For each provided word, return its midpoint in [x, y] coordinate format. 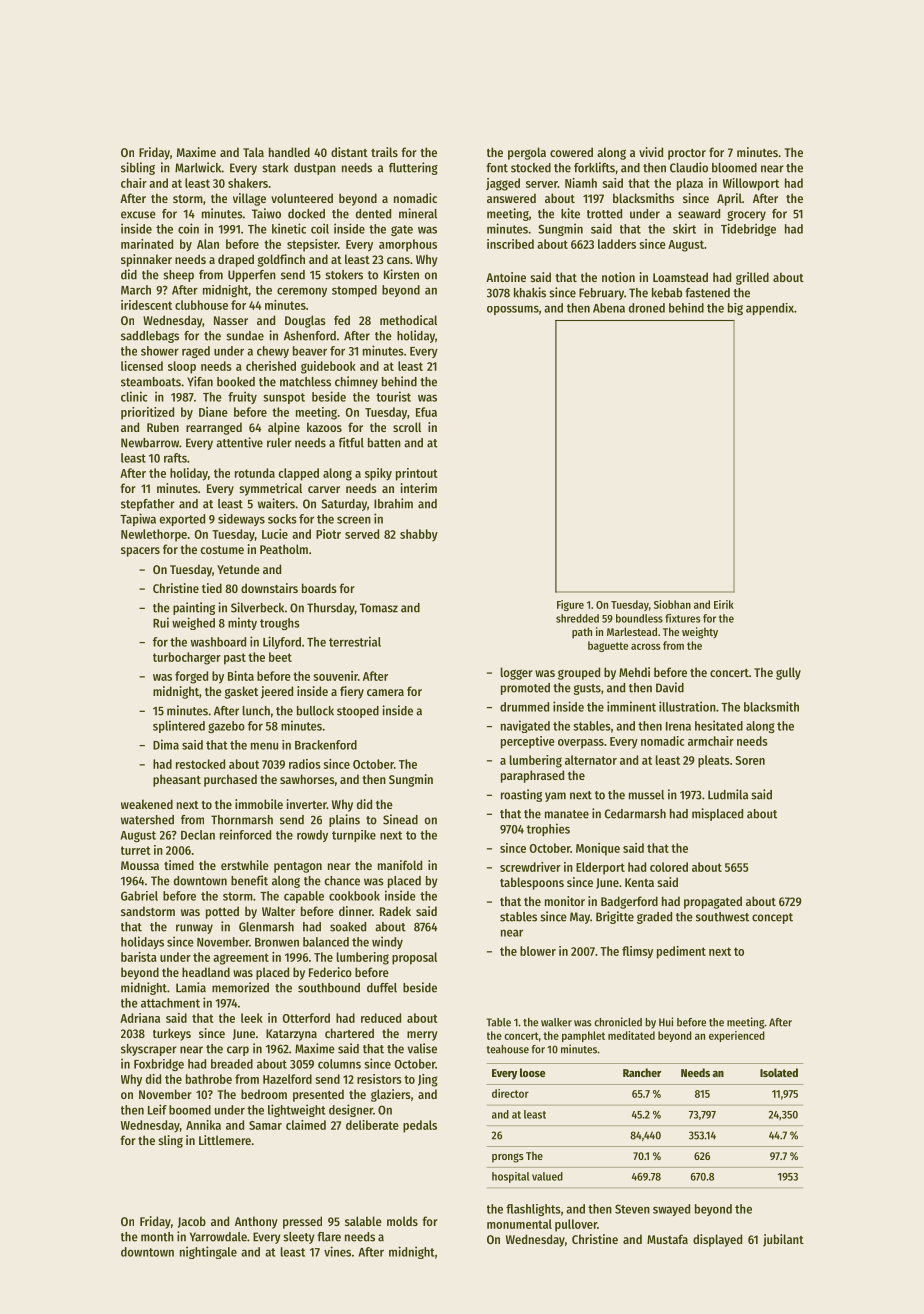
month [157, 1237]
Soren [750, 760]
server [542, 184]
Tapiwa [138, 519]
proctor [687, 154]
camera [385, 692]
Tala [253, 152]
